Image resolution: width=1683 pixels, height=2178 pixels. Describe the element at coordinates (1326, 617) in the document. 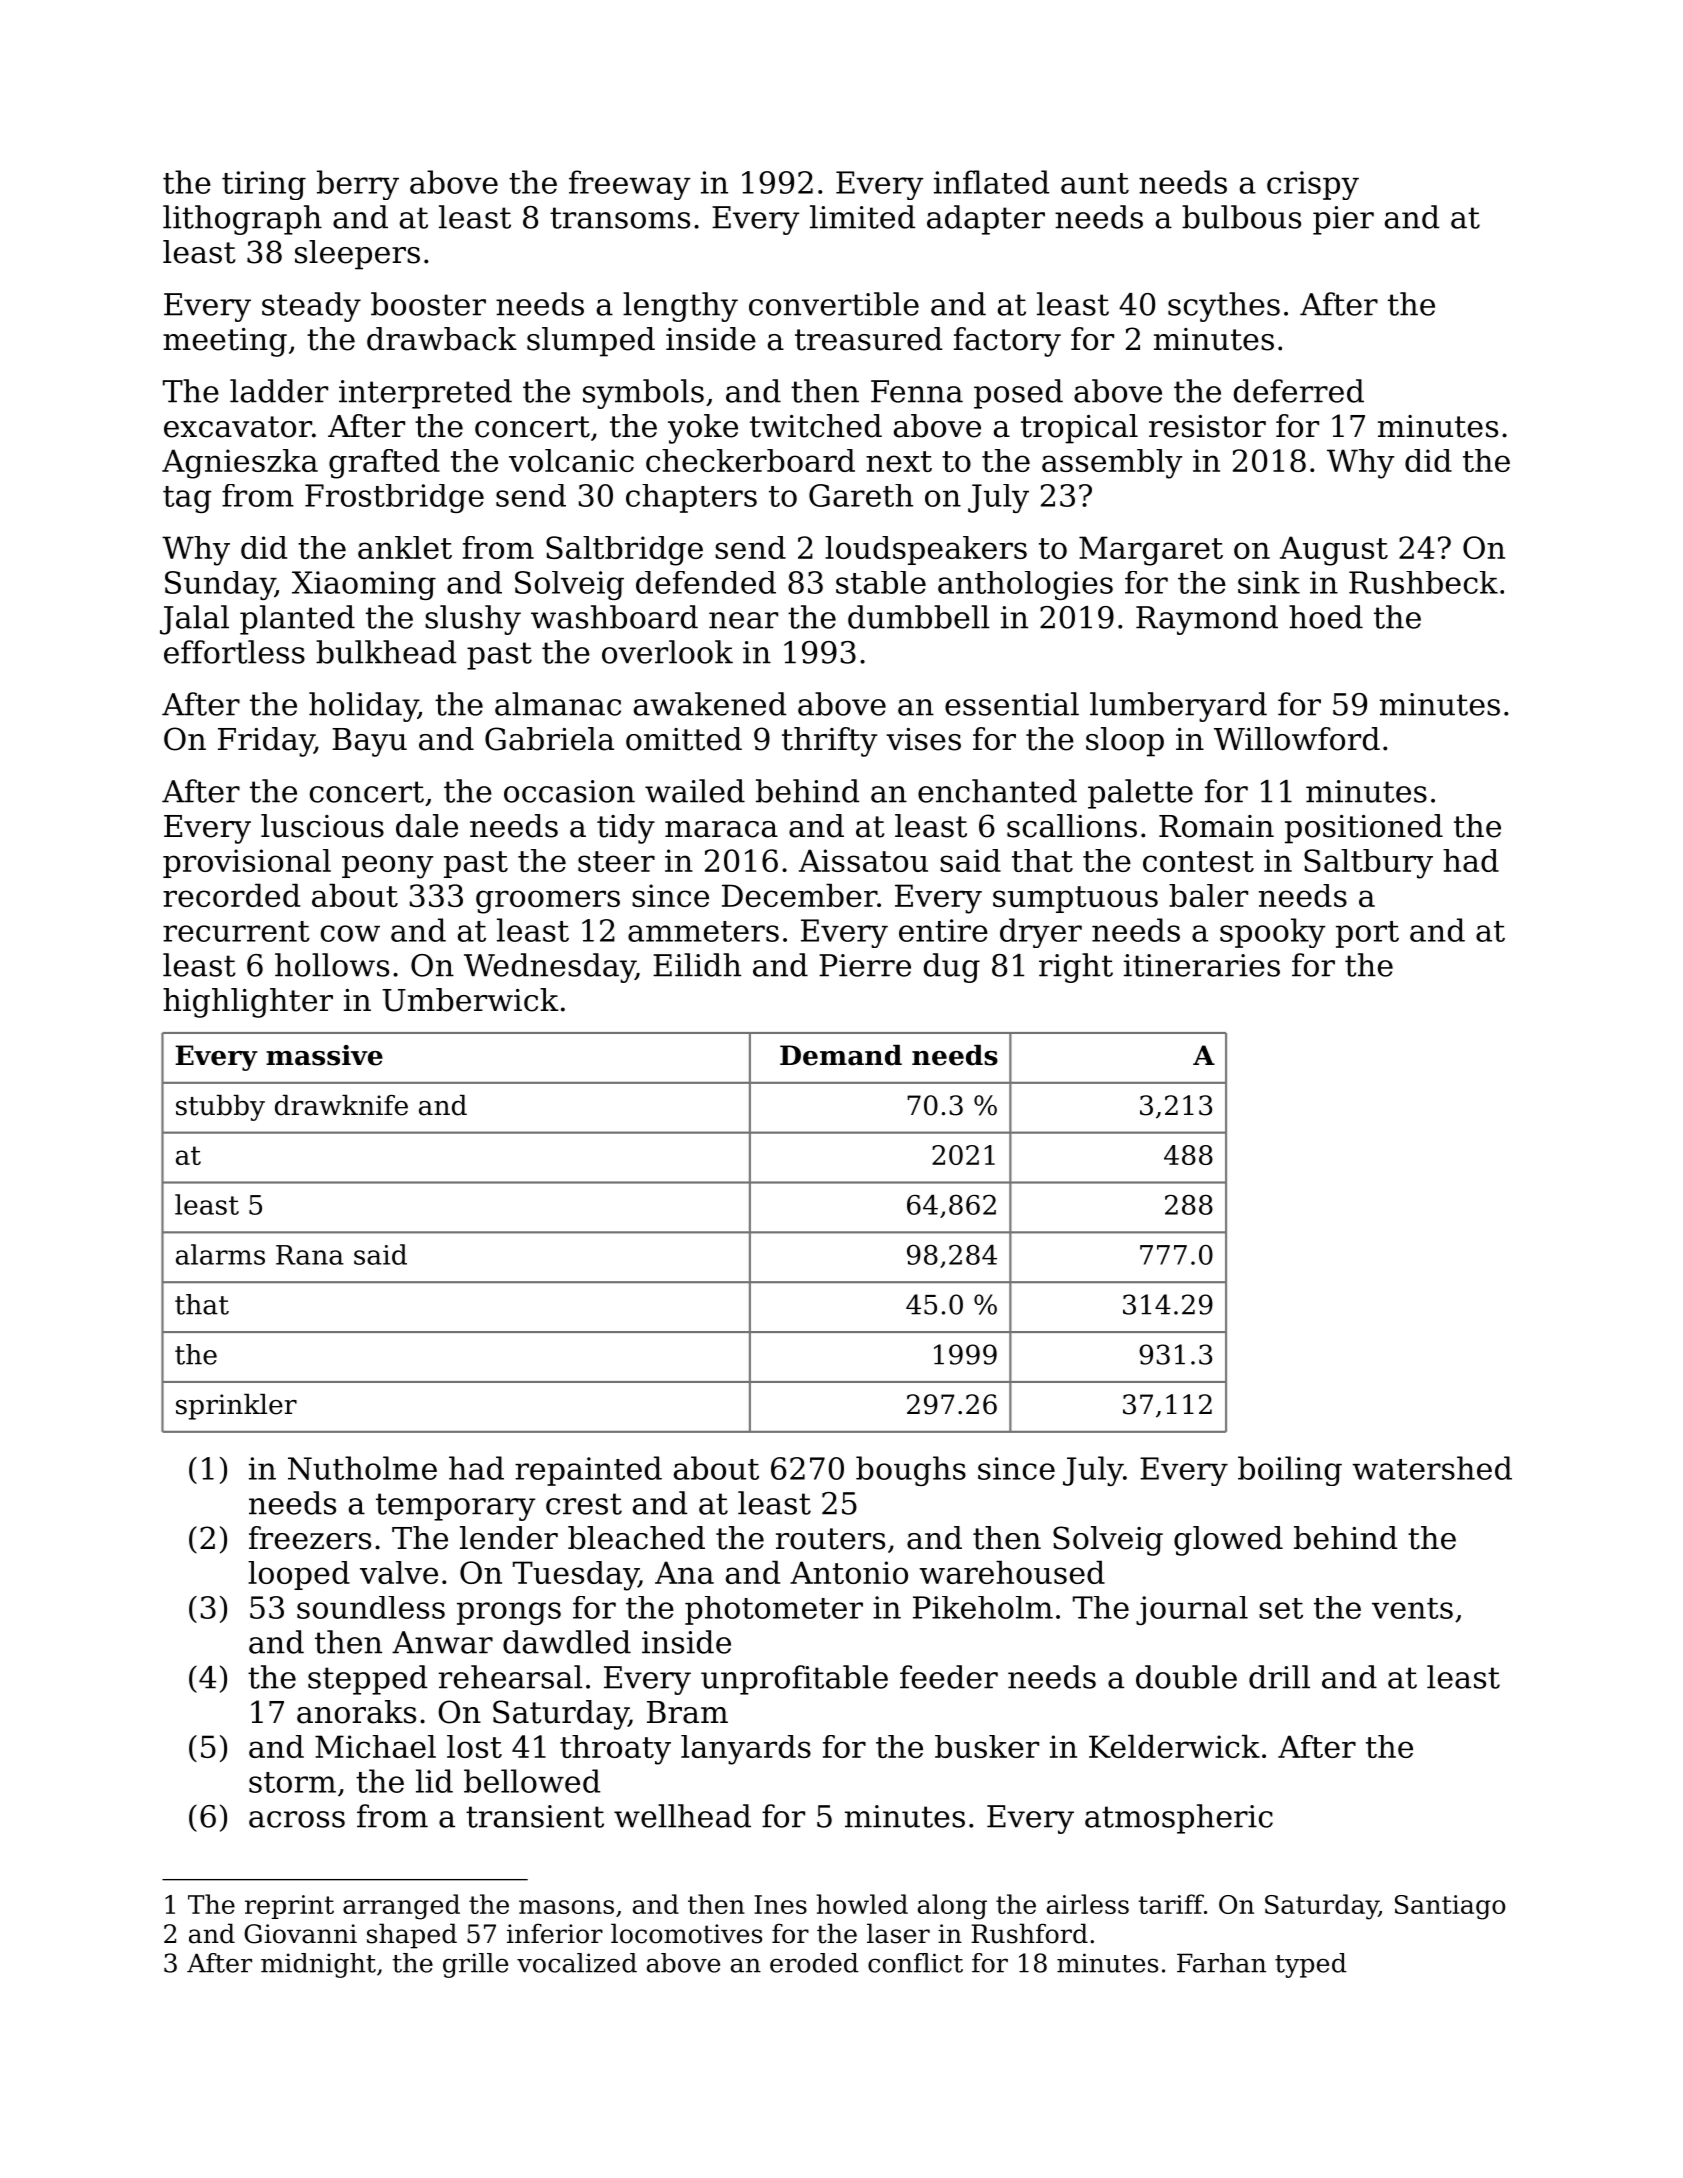

I see `hoed` at that location.
